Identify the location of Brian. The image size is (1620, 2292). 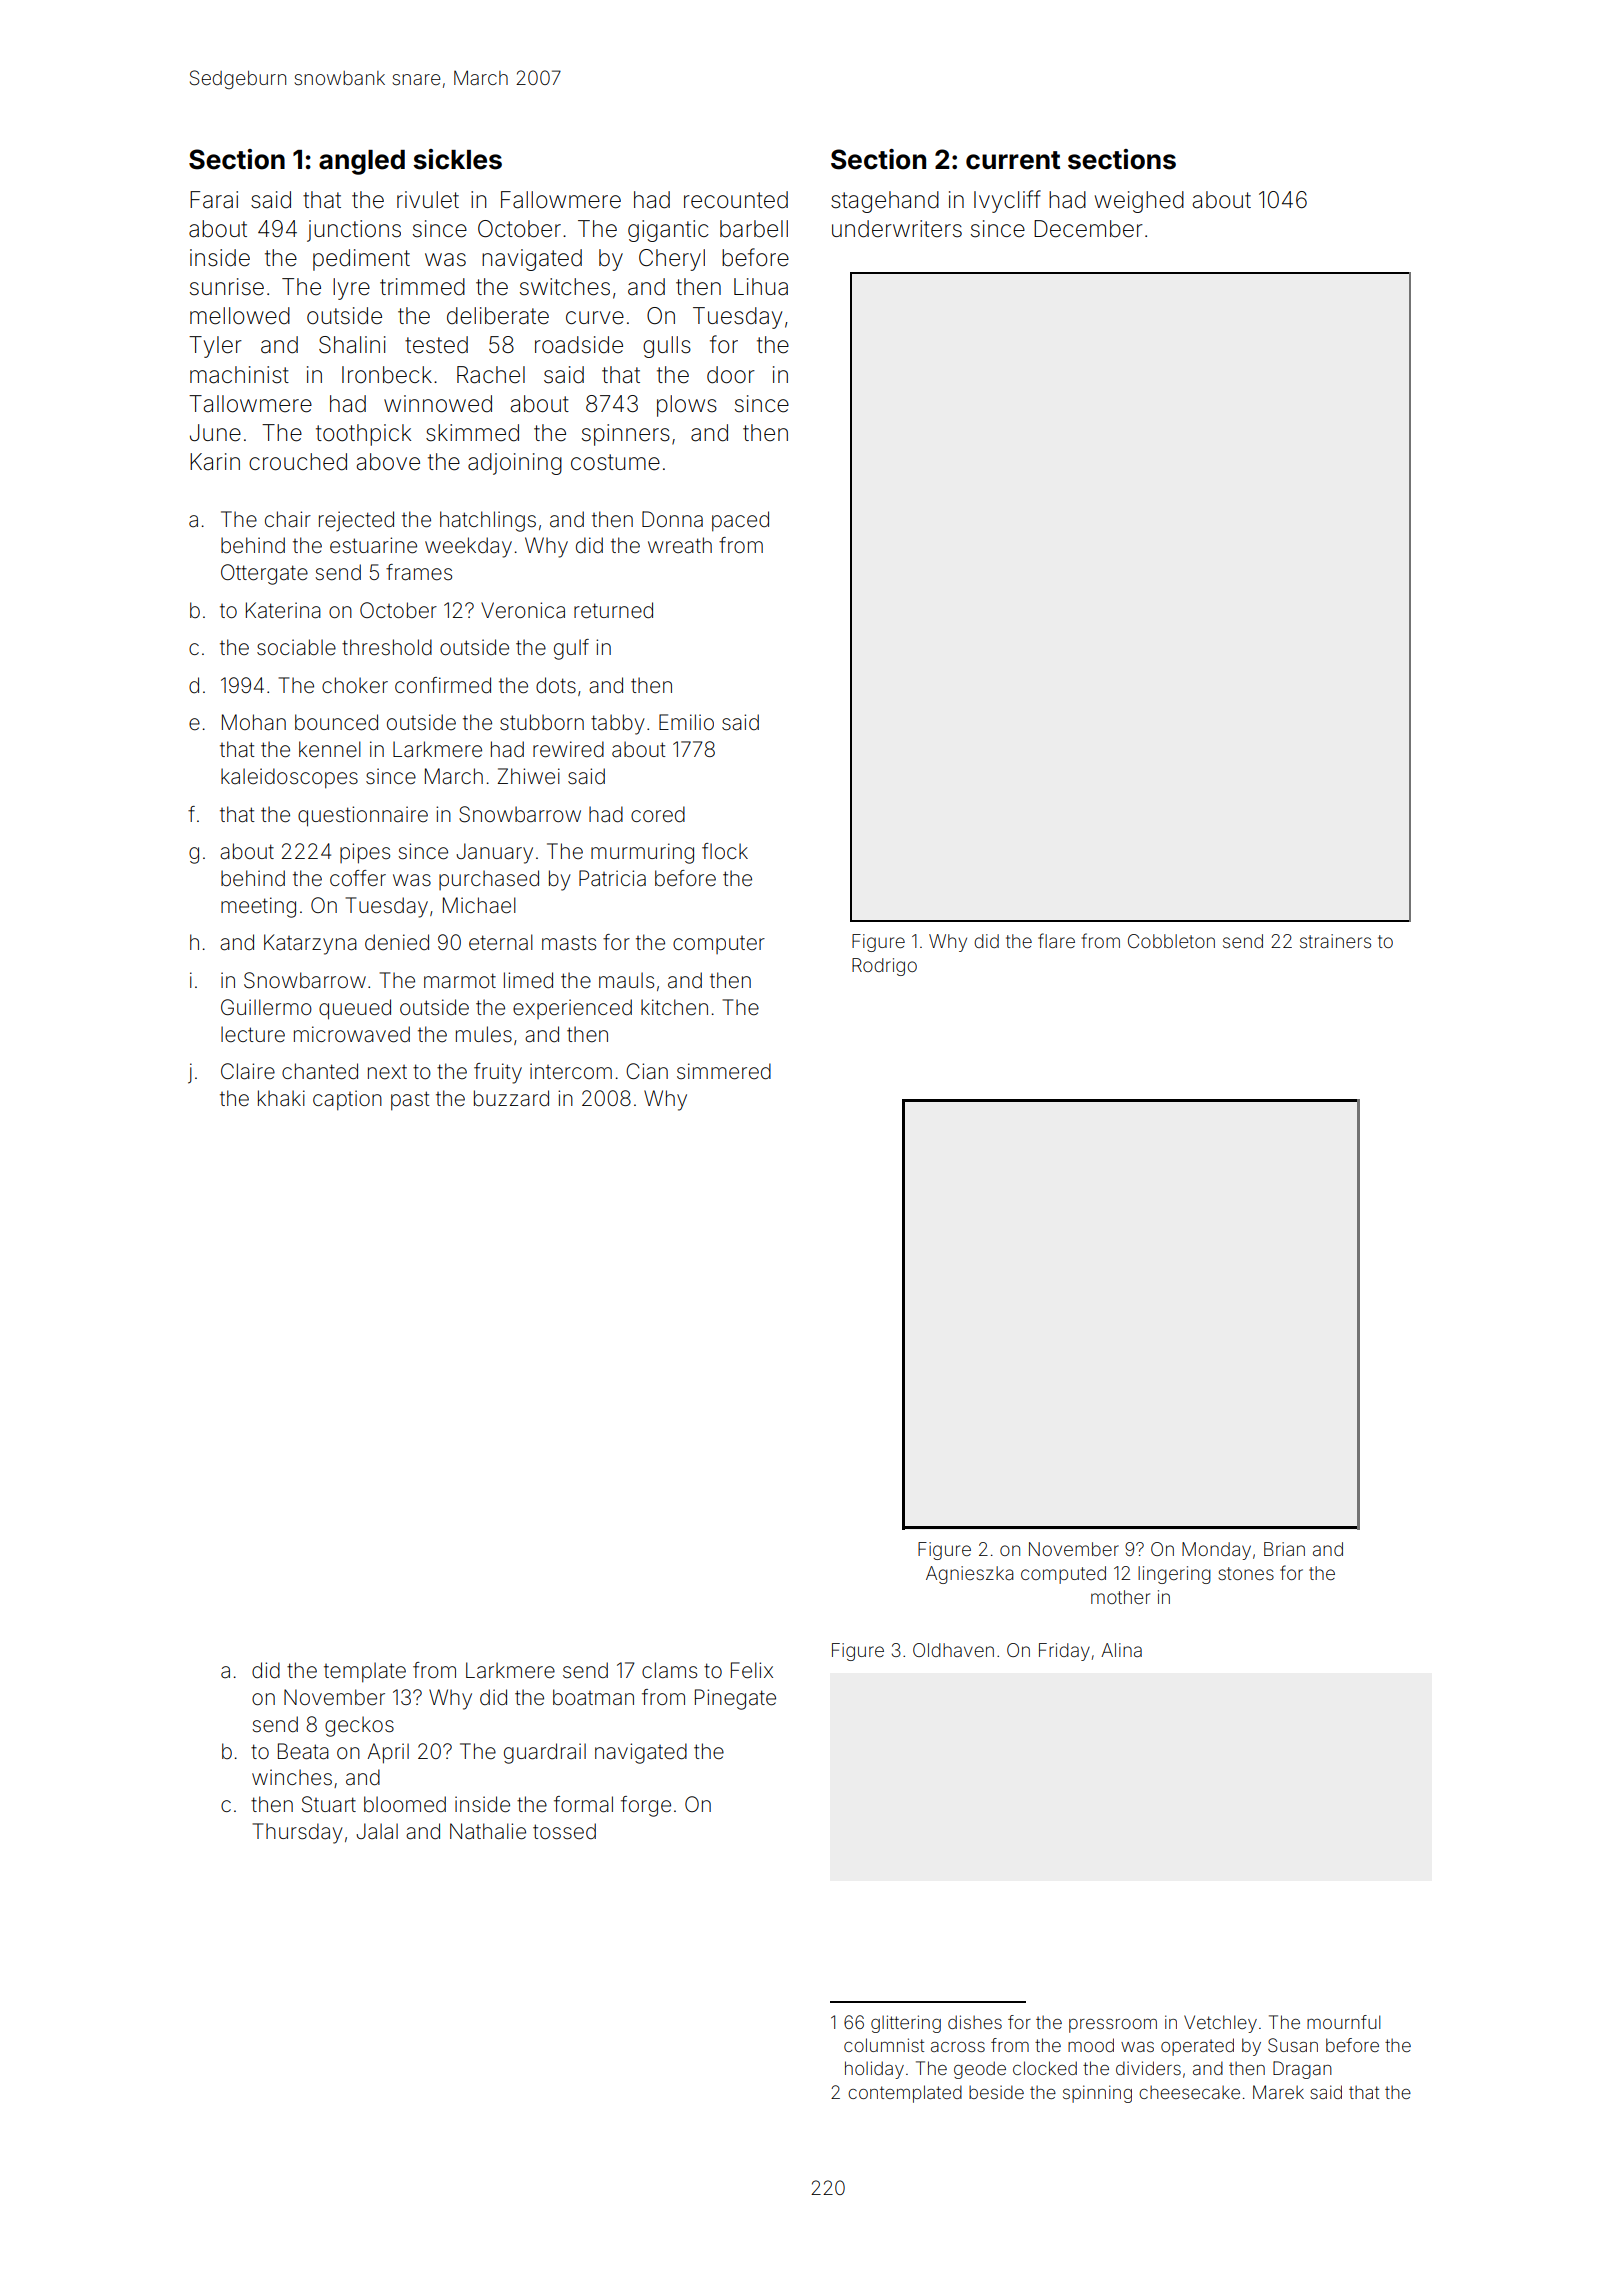
(1284, 1549).
